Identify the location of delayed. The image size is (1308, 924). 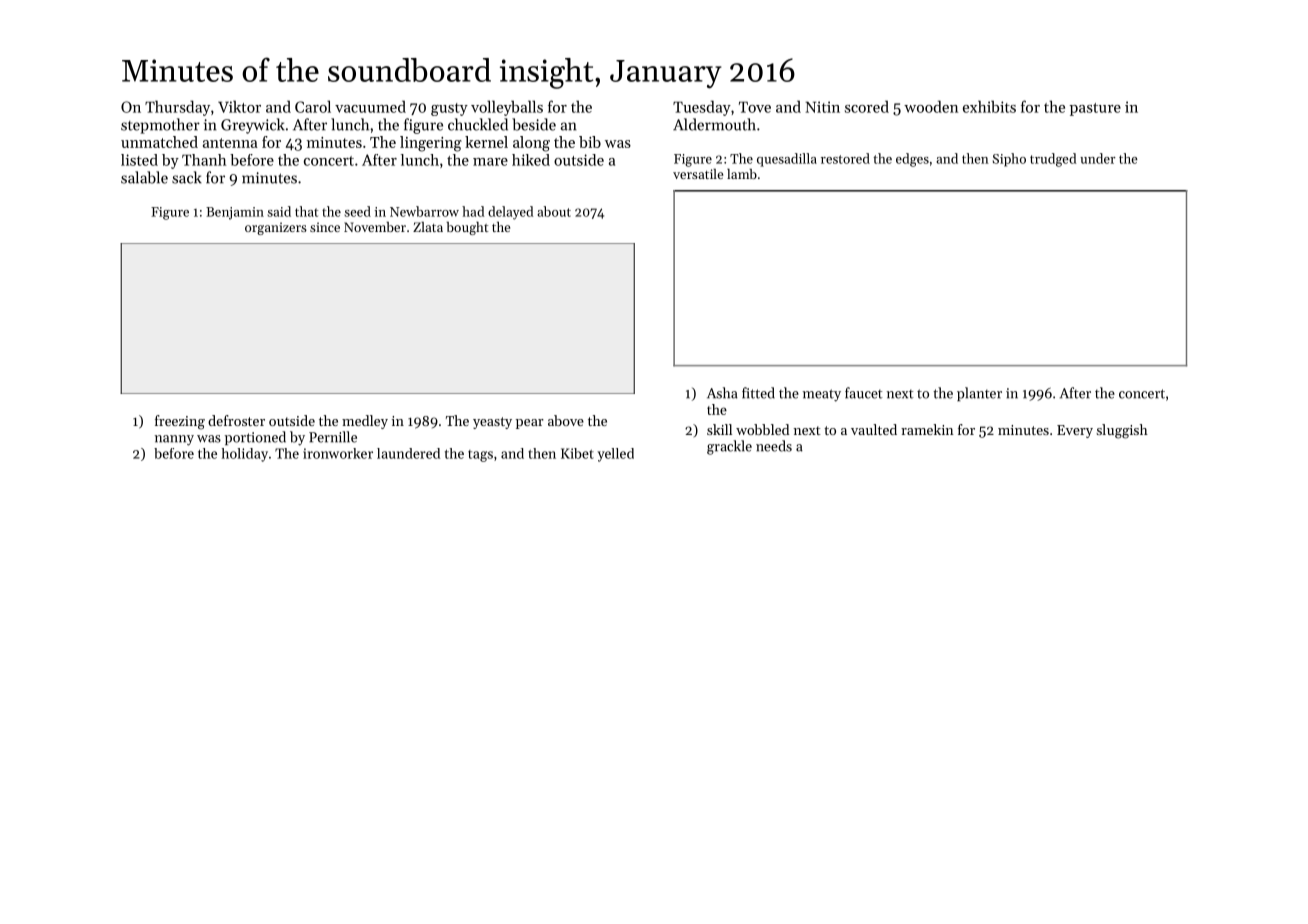
(510, 213).
